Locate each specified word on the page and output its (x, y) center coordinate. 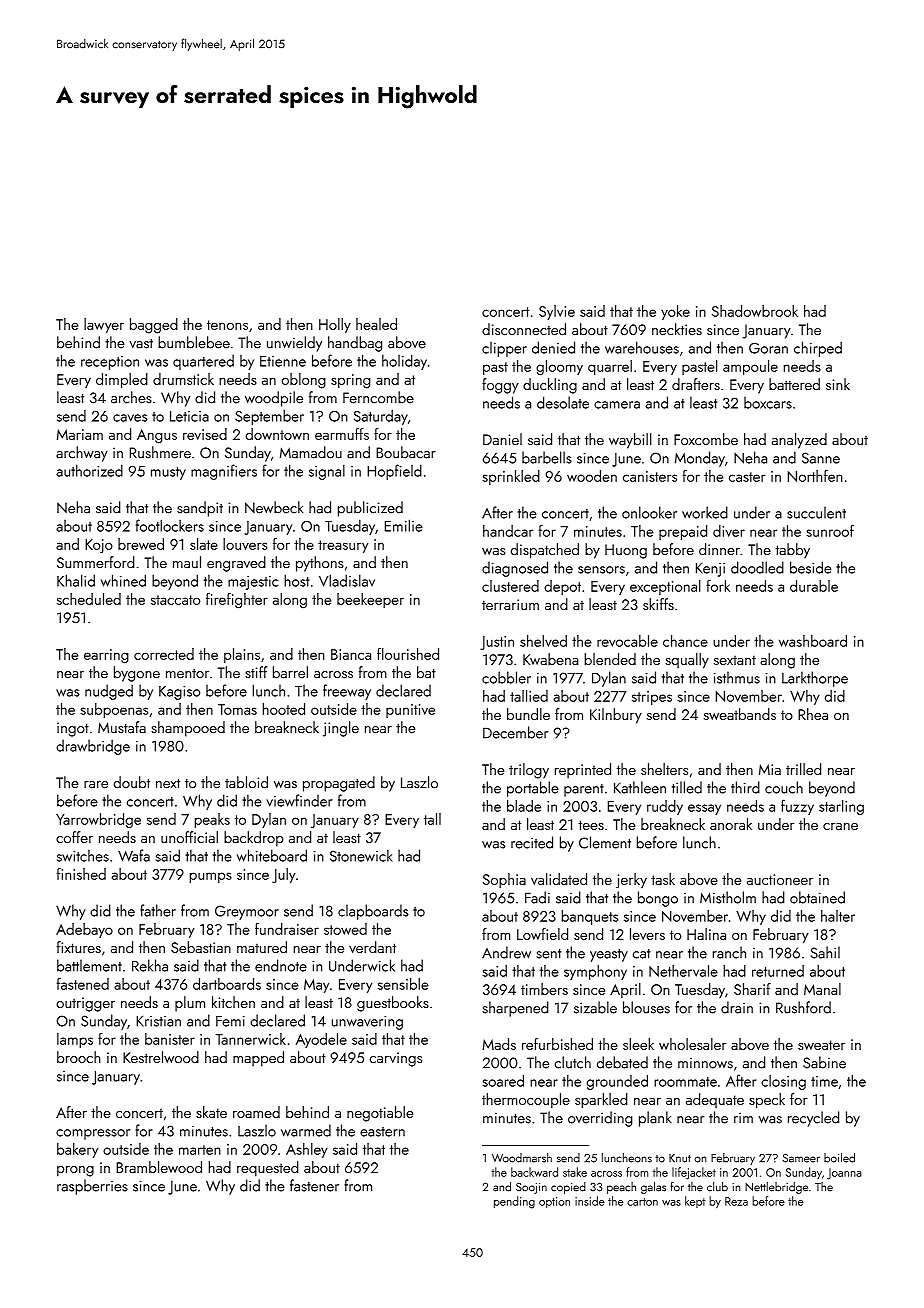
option (554, 1202)
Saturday (381, 417)
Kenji (710, 570)
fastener (314, 1185)
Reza (736, 1201)
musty (168, 473)
